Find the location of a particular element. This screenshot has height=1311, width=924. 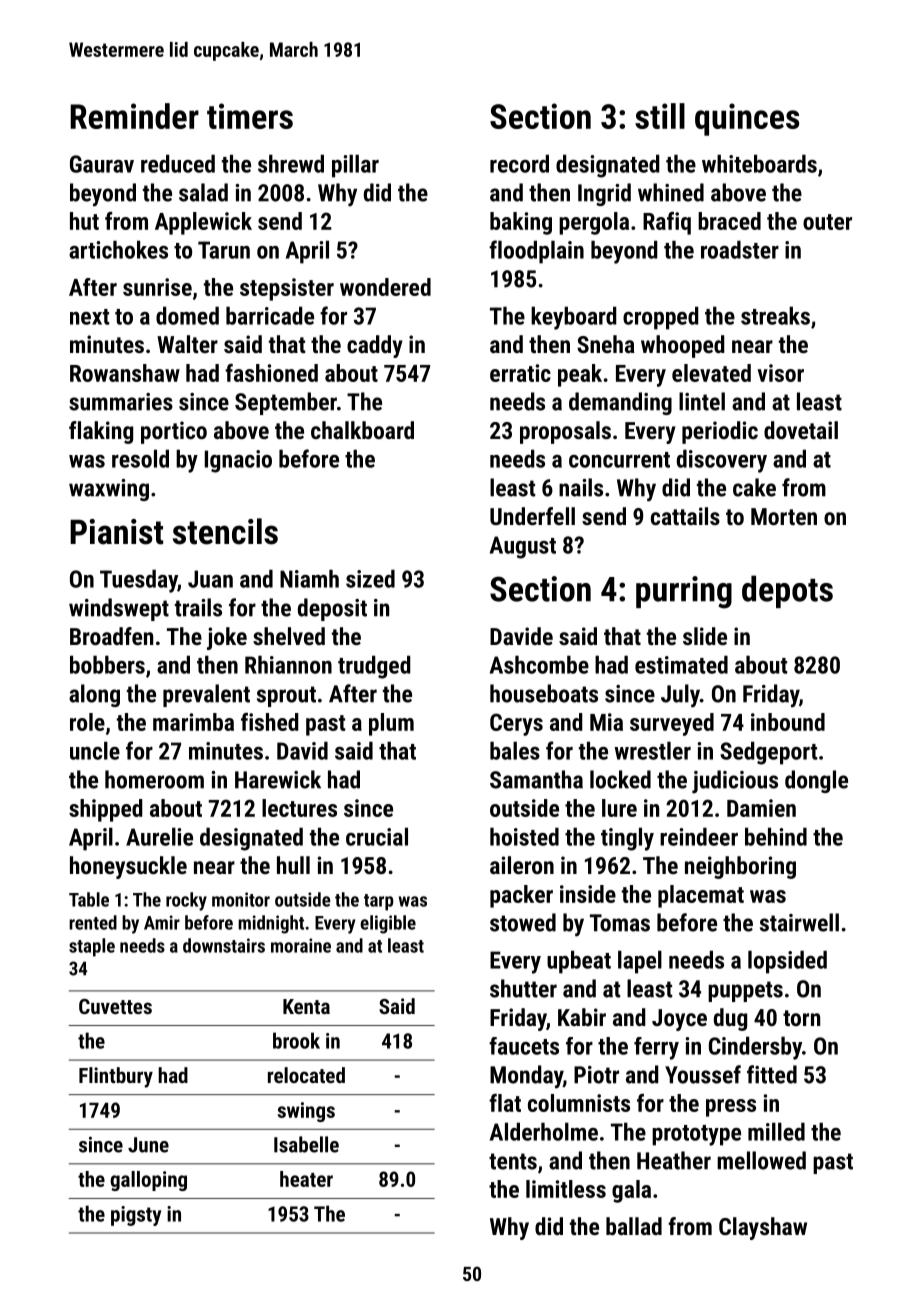

pigsty is located at coordinates (136, 1216).
